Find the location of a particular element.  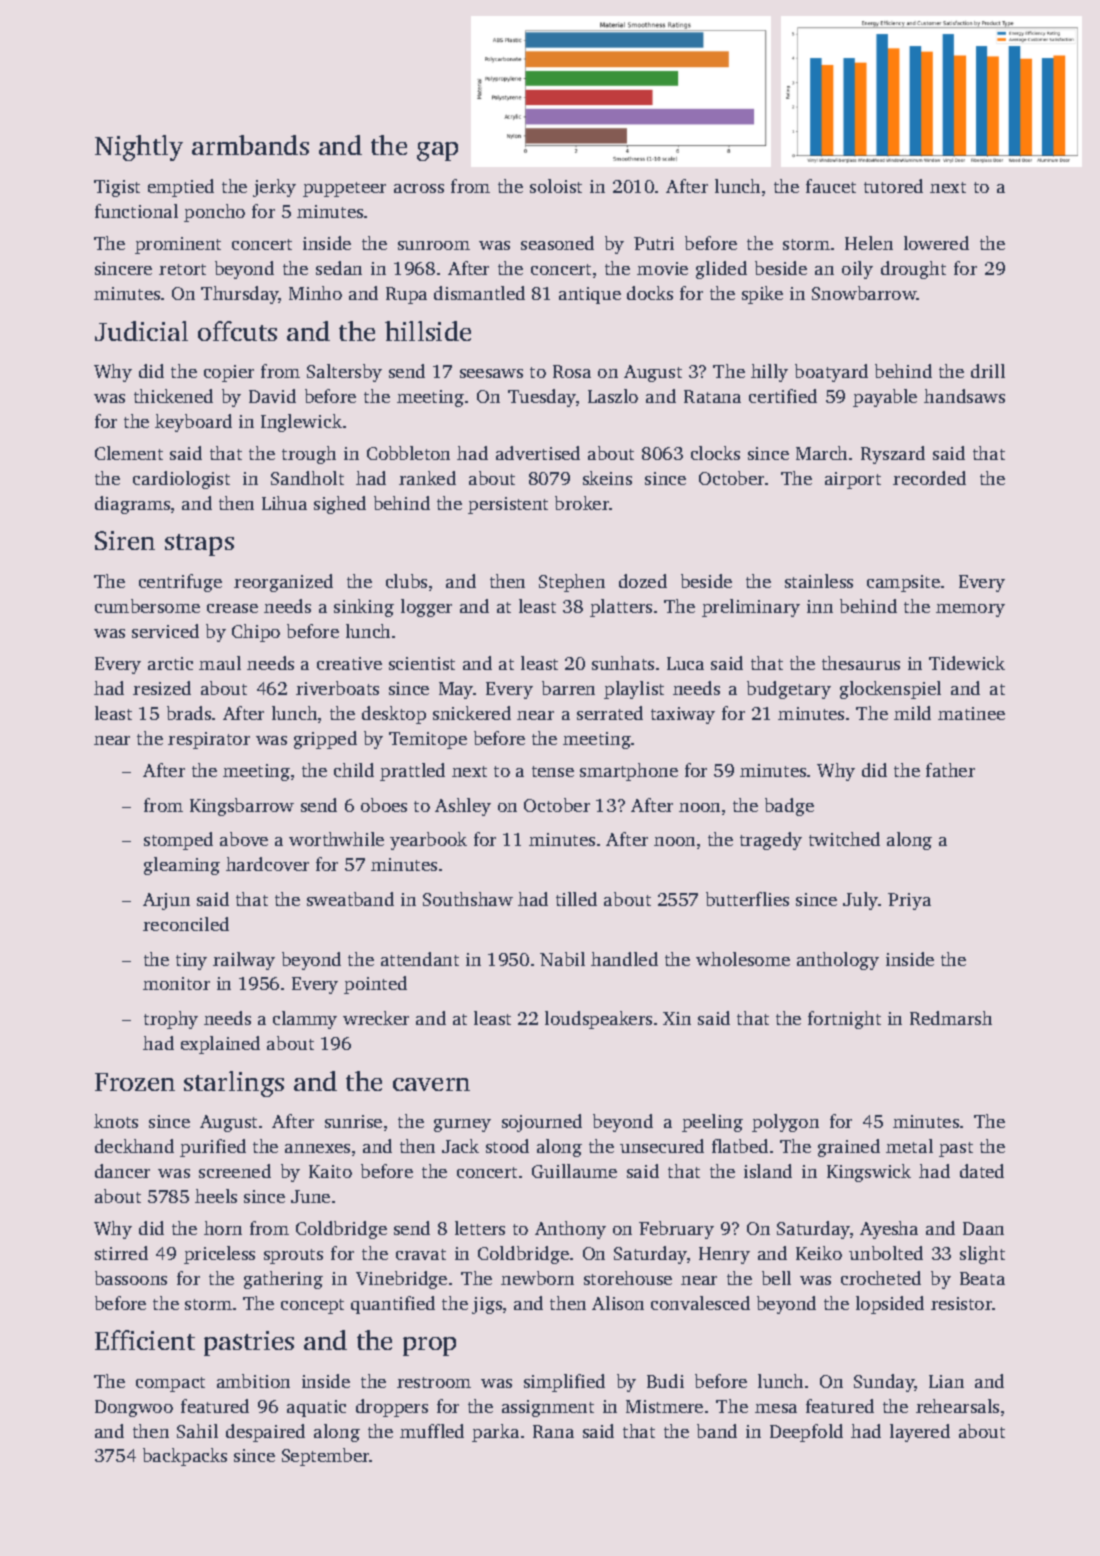

twitched is located at coordinates (844, 839).
